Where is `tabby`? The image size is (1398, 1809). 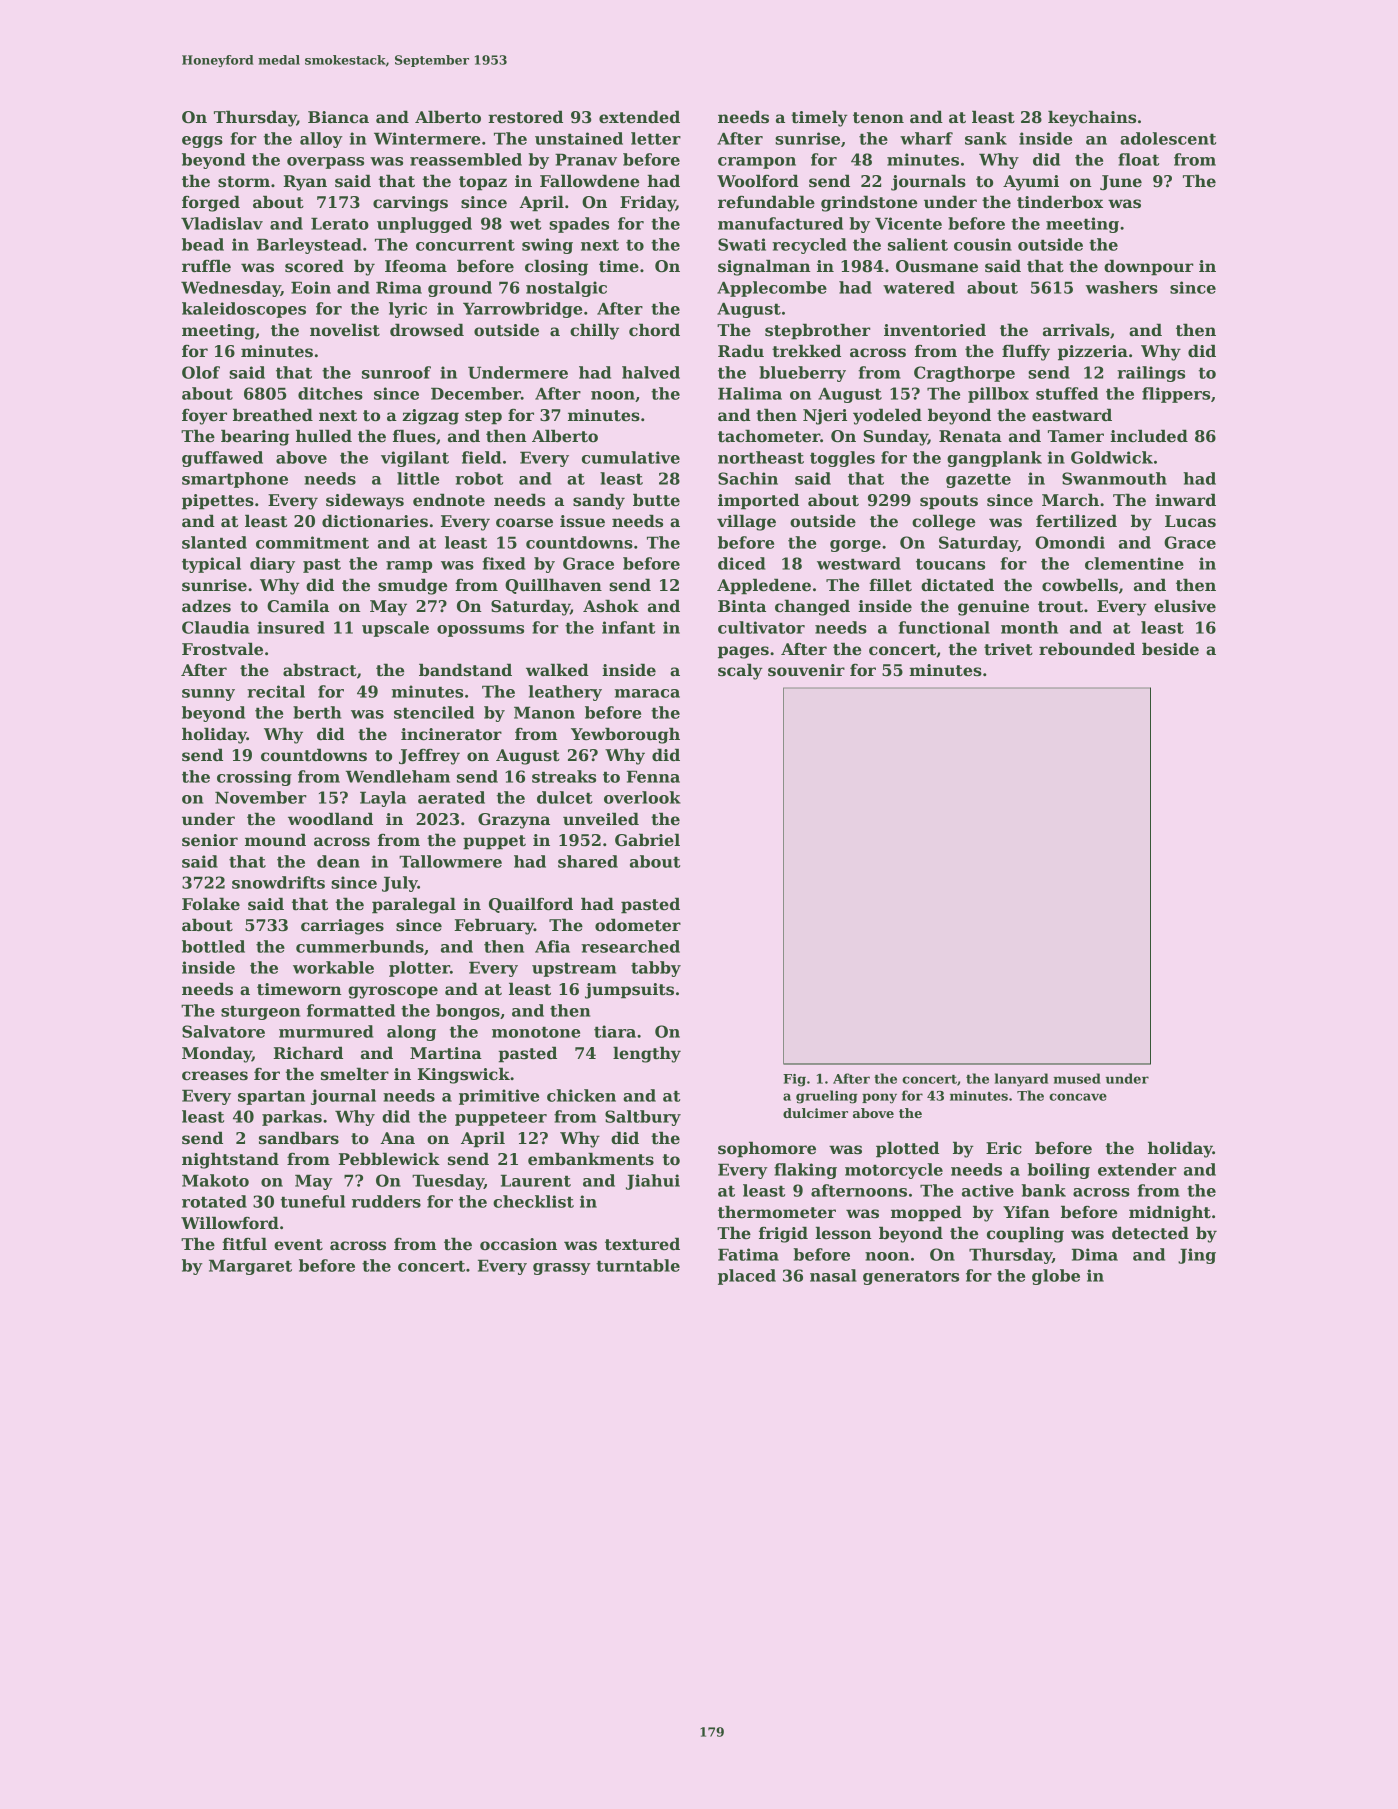
tabby is located at coordinates (656, 969).
